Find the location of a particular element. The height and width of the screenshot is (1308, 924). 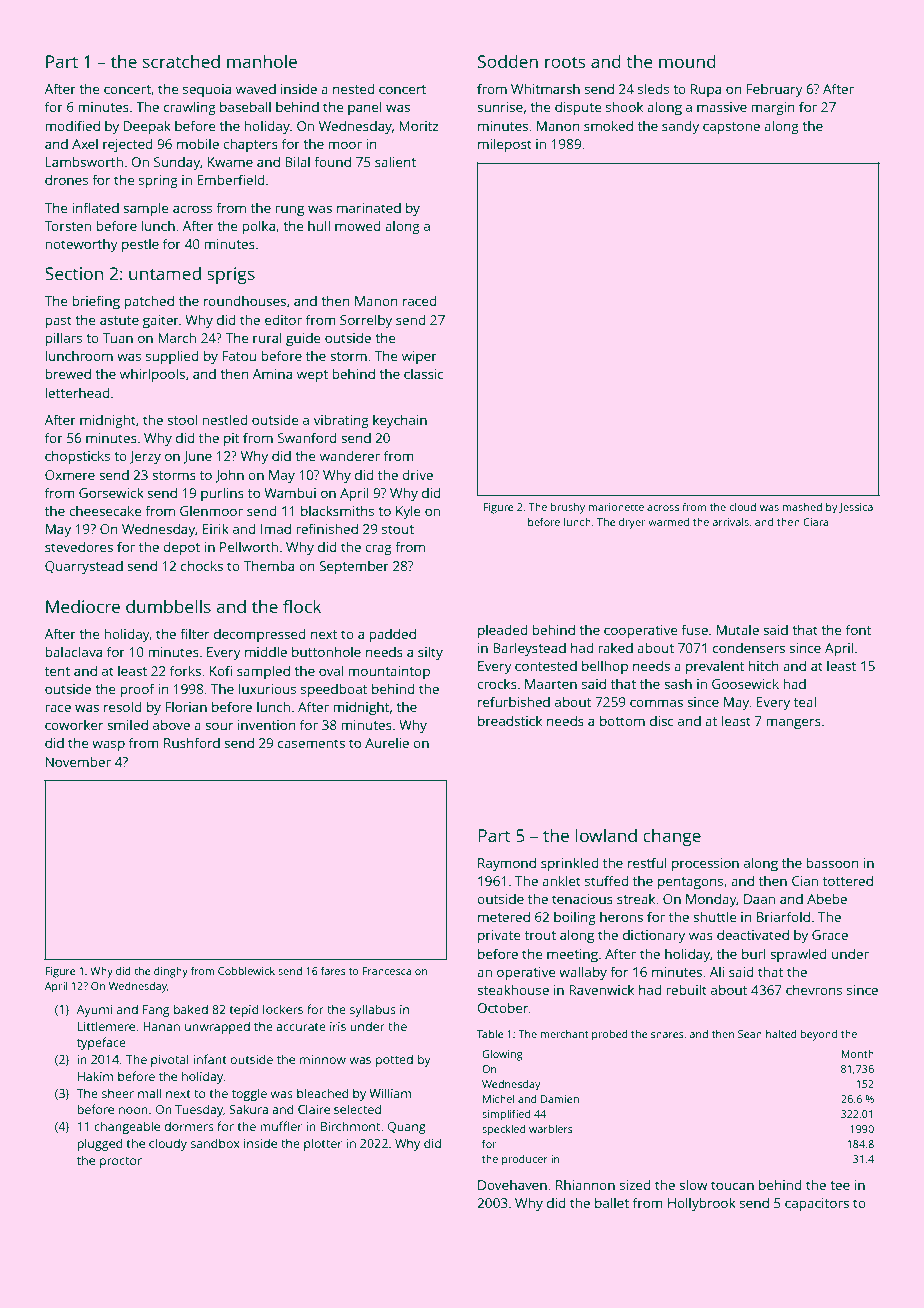

breadstick is located at coordinates (510, 720).
